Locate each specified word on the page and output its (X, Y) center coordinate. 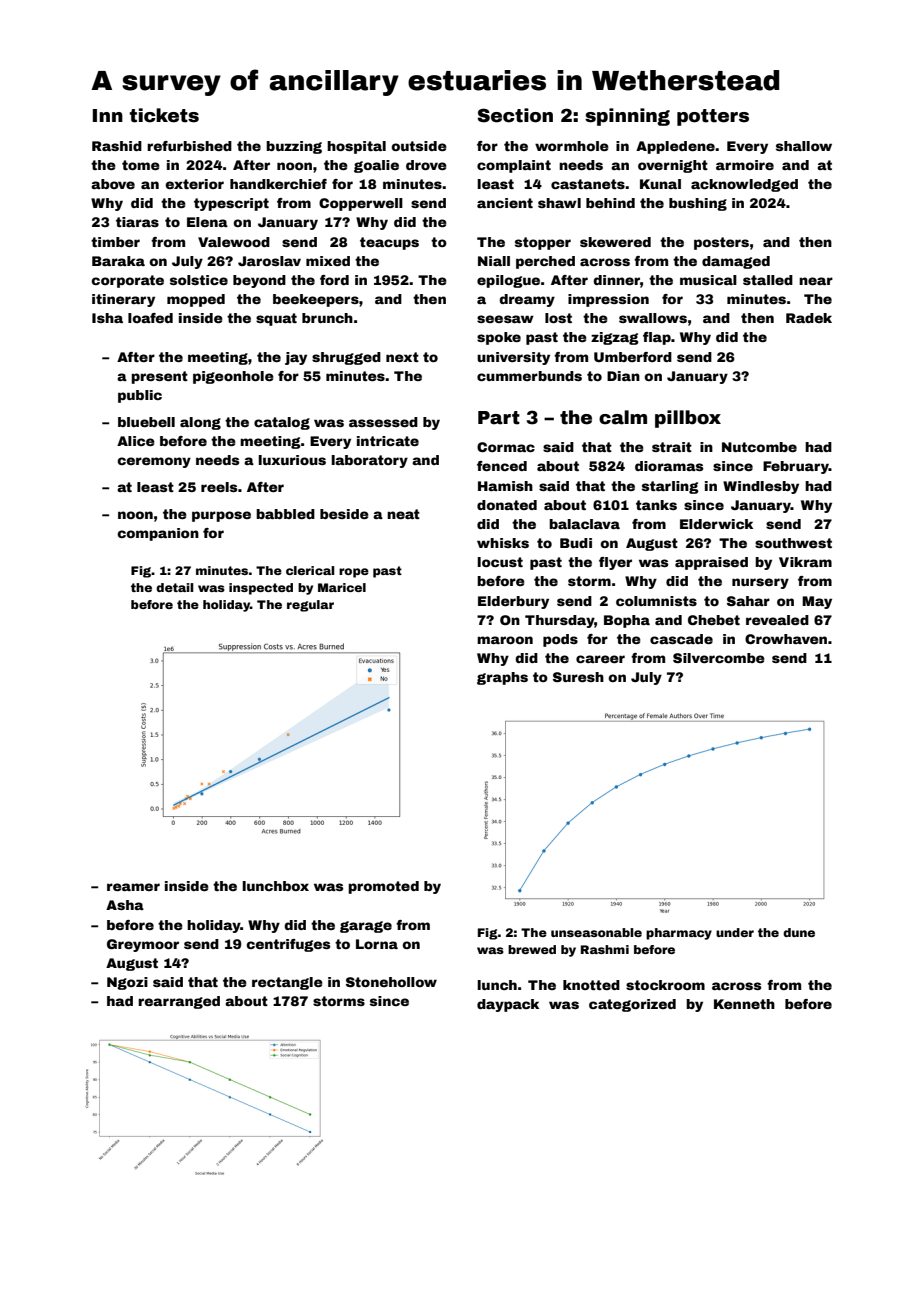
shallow (804, 146)
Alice (136, 441)
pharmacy (679, 934)
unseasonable (596, 932)
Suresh (578, 677)
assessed (383, 422)
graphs (502, 678)
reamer (133, 887)
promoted (383, 887)
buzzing (294, 147)
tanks (656, 505)
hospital (356, 147)
